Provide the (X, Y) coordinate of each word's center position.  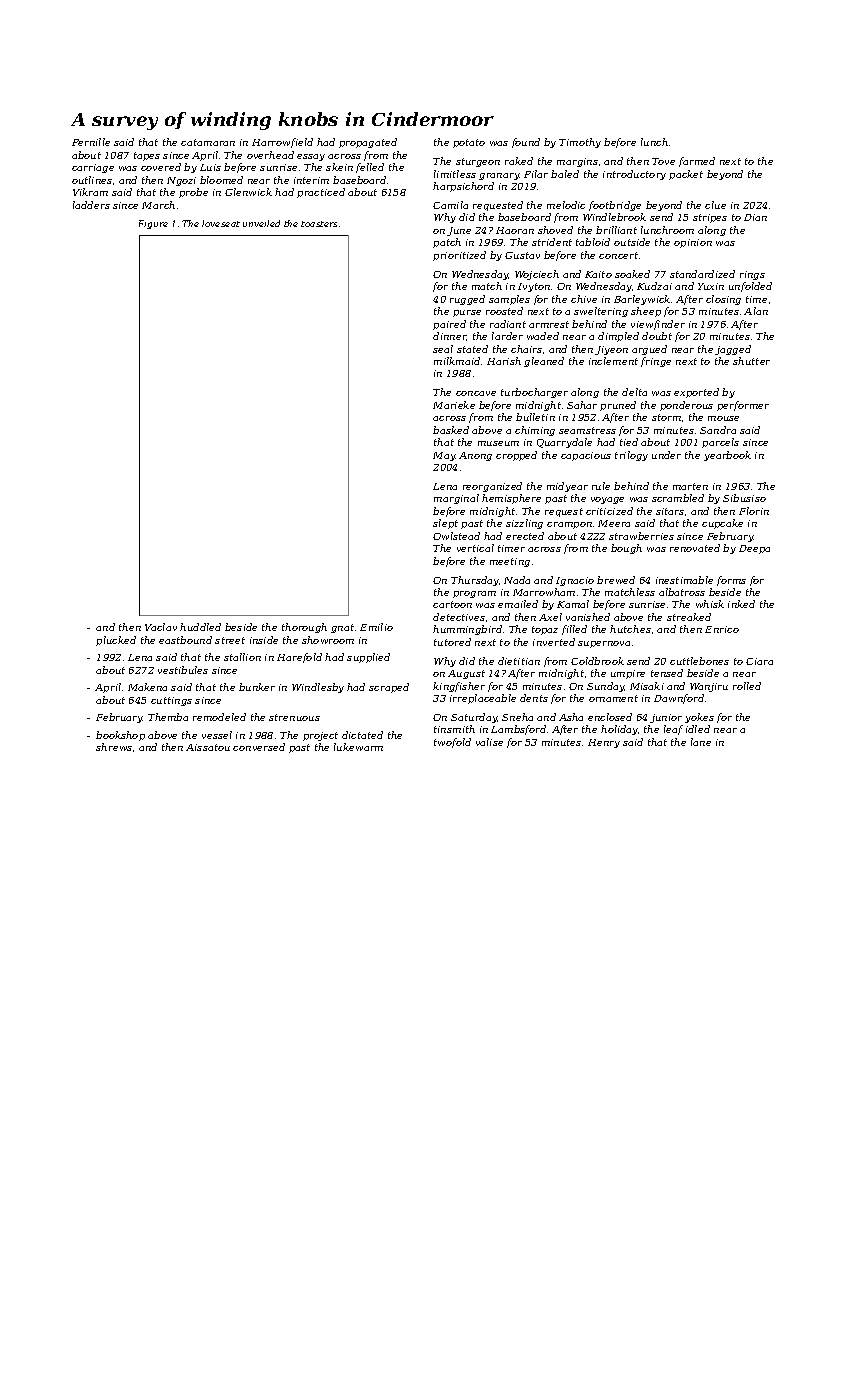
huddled (200, 627)
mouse (723, 418)
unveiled (261, 223)
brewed (616, 580)
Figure (153, 224)
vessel (217, 735)
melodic (566, 205)
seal (443, 349)
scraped (389, 688)
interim (311, 180)
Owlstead (456, 536)
